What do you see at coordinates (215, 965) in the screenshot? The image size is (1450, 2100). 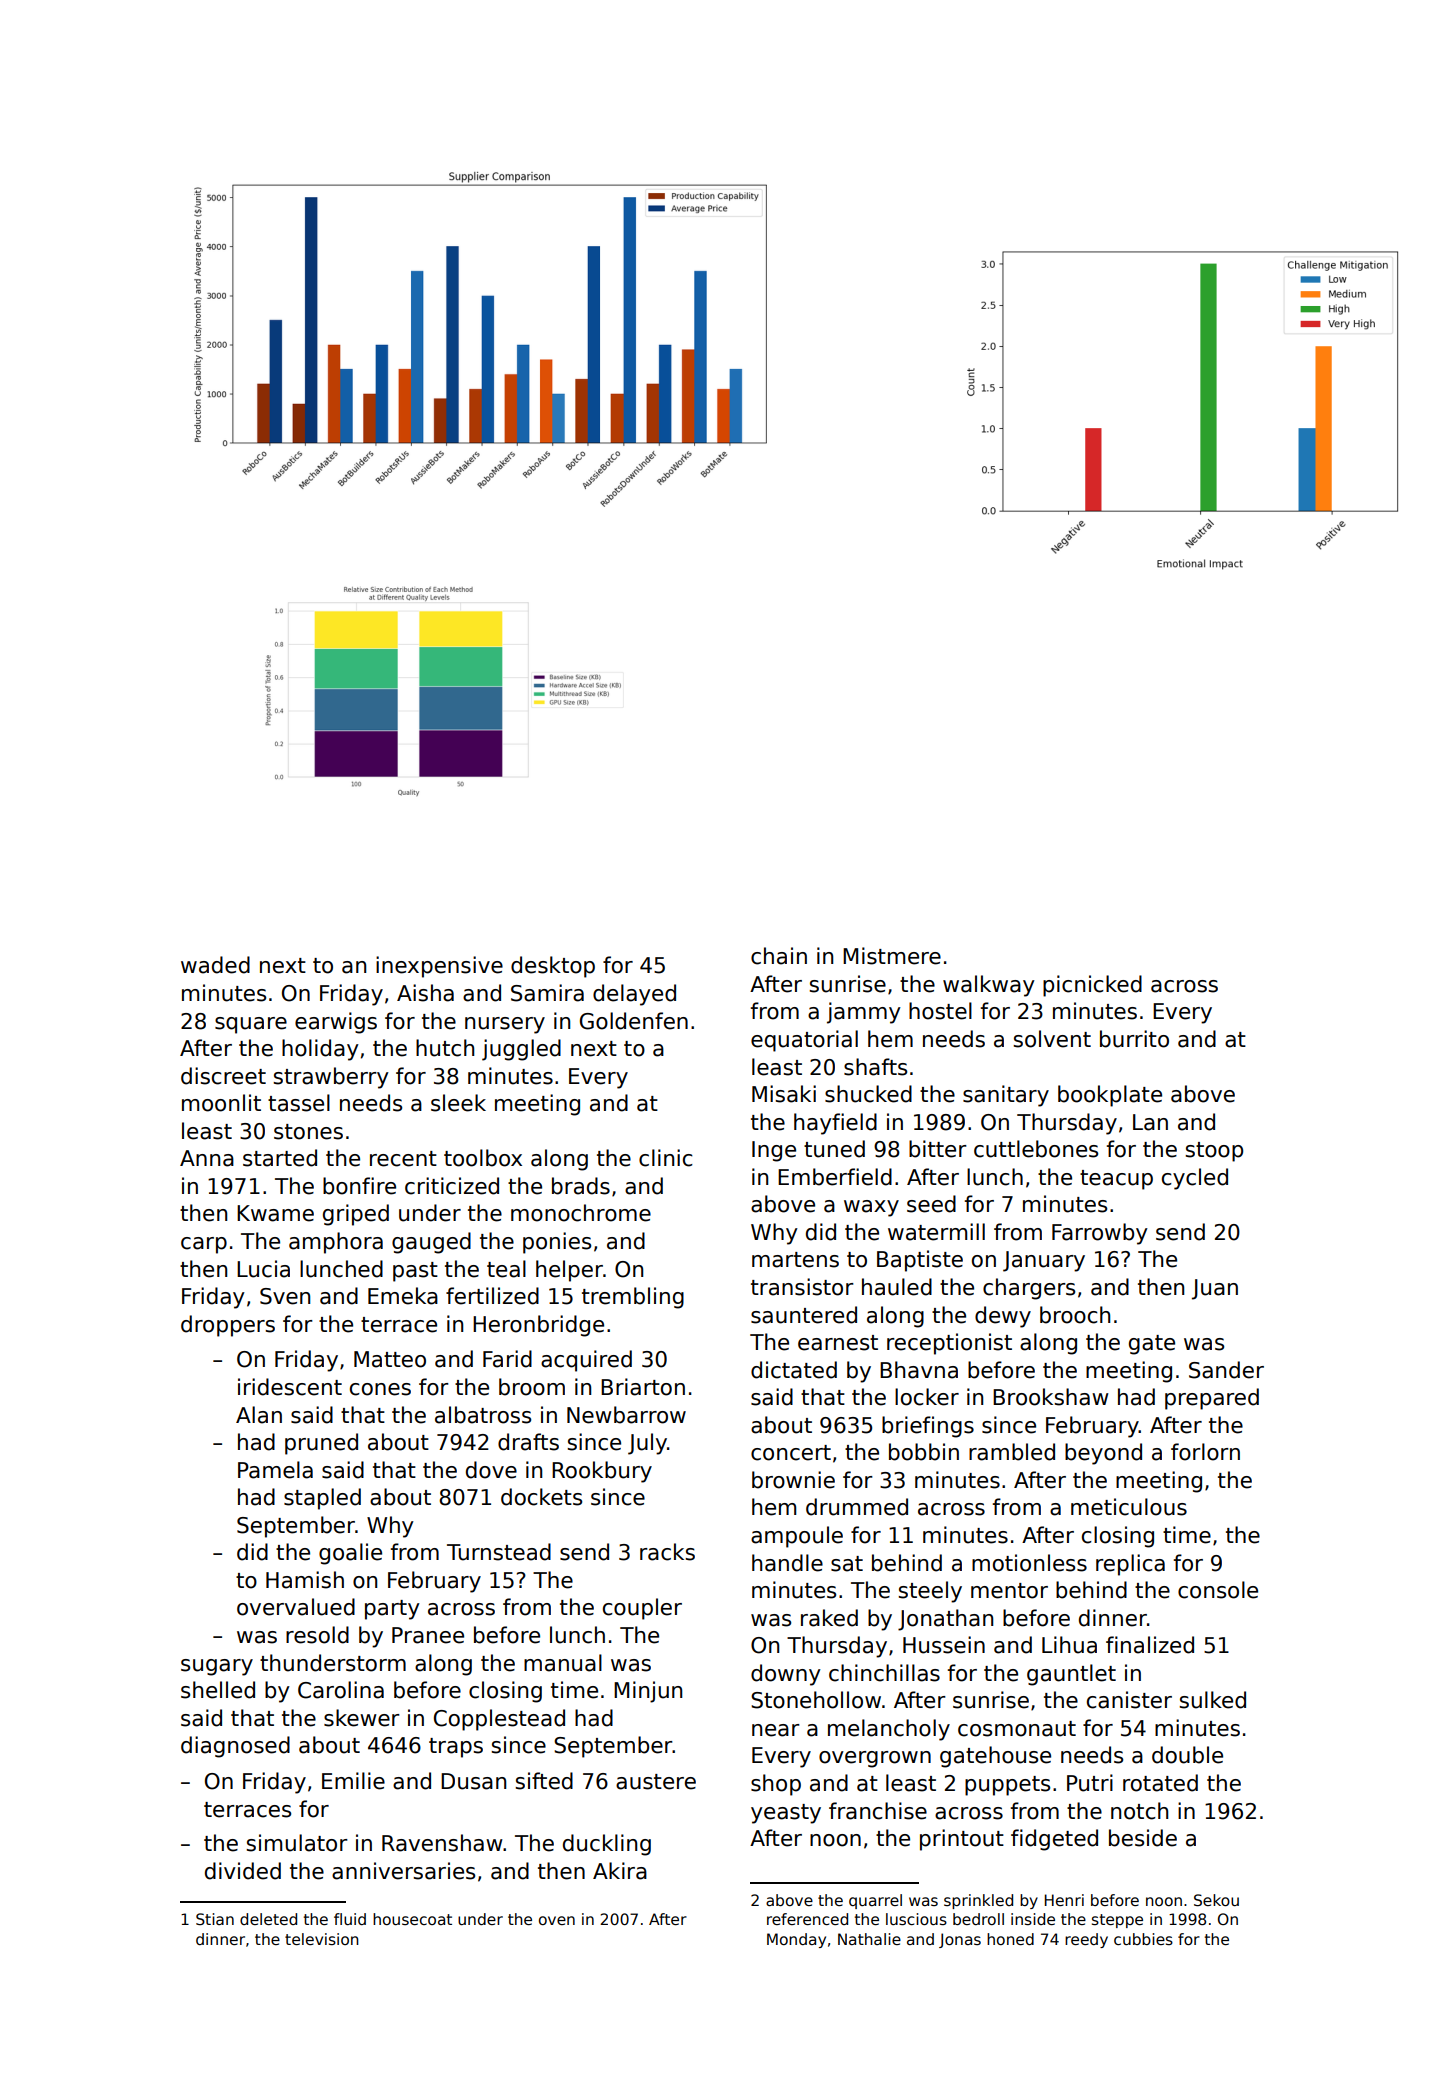 I see `waded` at bounding box center [215, 965].
